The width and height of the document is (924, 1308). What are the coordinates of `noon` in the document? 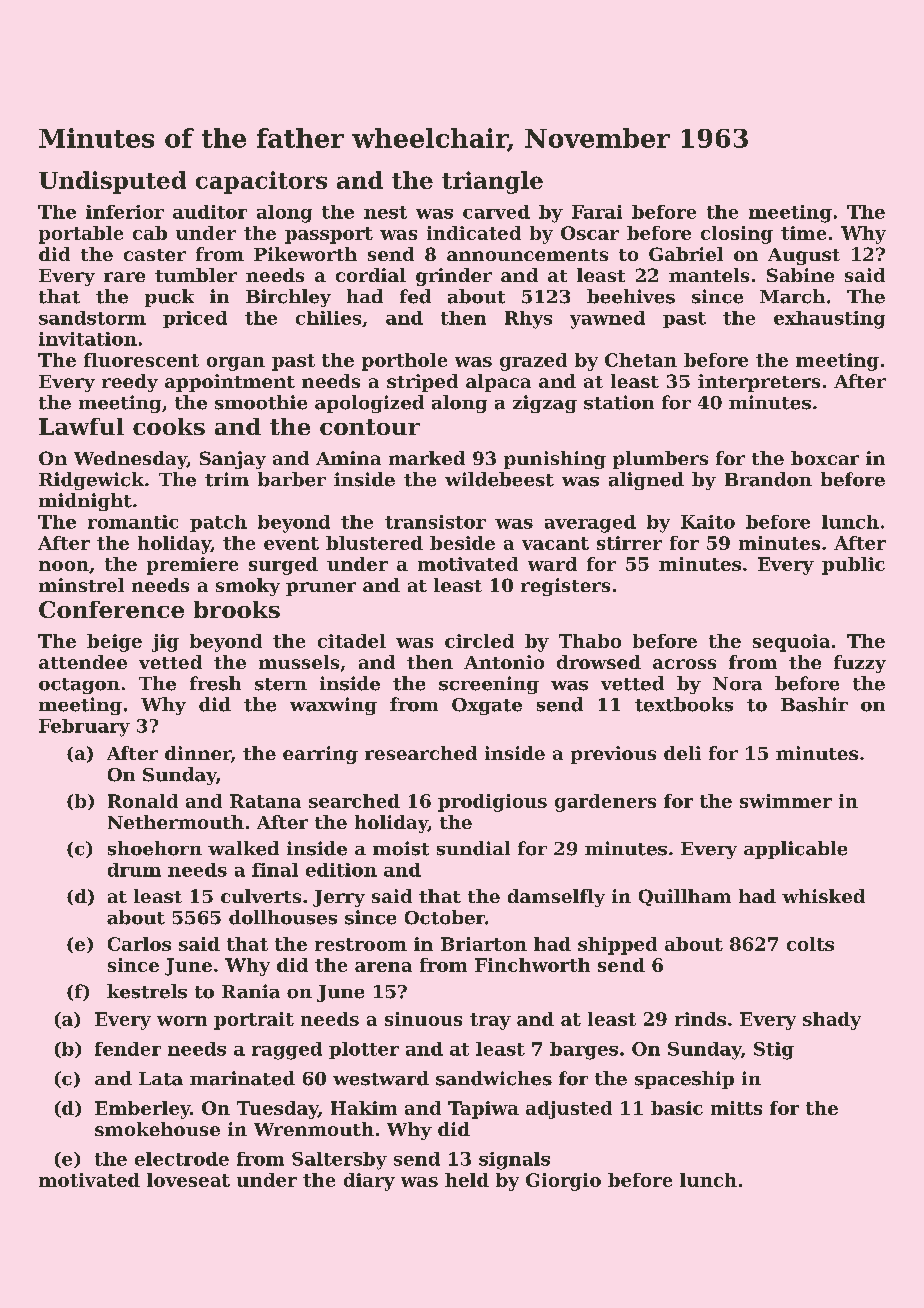 It's located at (64, 566).
